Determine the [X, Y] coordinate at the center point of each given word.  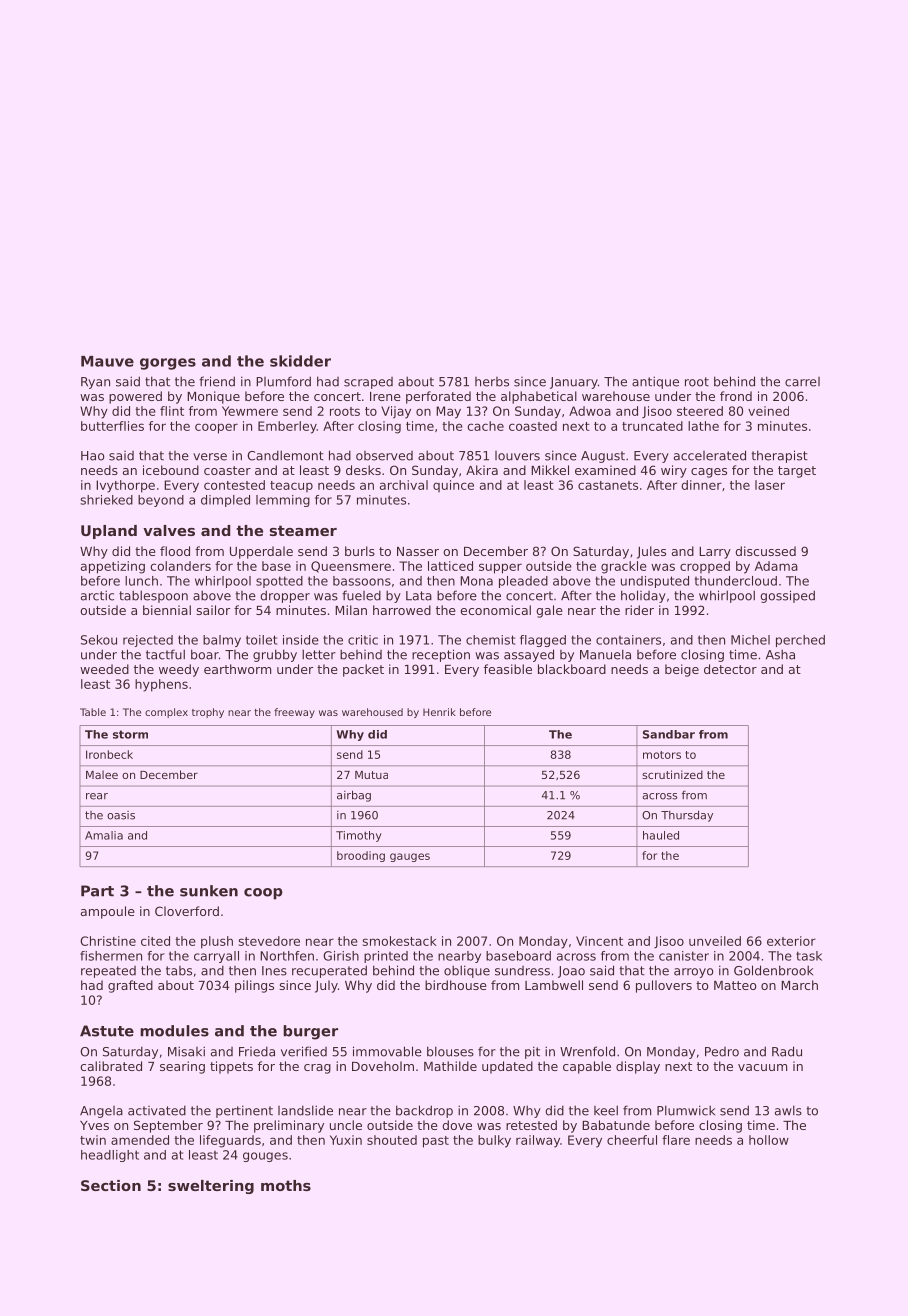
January [574, 383]
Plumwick [686, 1110]
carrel [802, 382]
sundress [522, 971]
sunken [209, 891]
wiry [674, 471]
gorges [168, 364]
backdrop [424, 1111]
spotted [279, 582]
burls [360, 551]
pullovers [664, 986]
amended [140, 1140]
